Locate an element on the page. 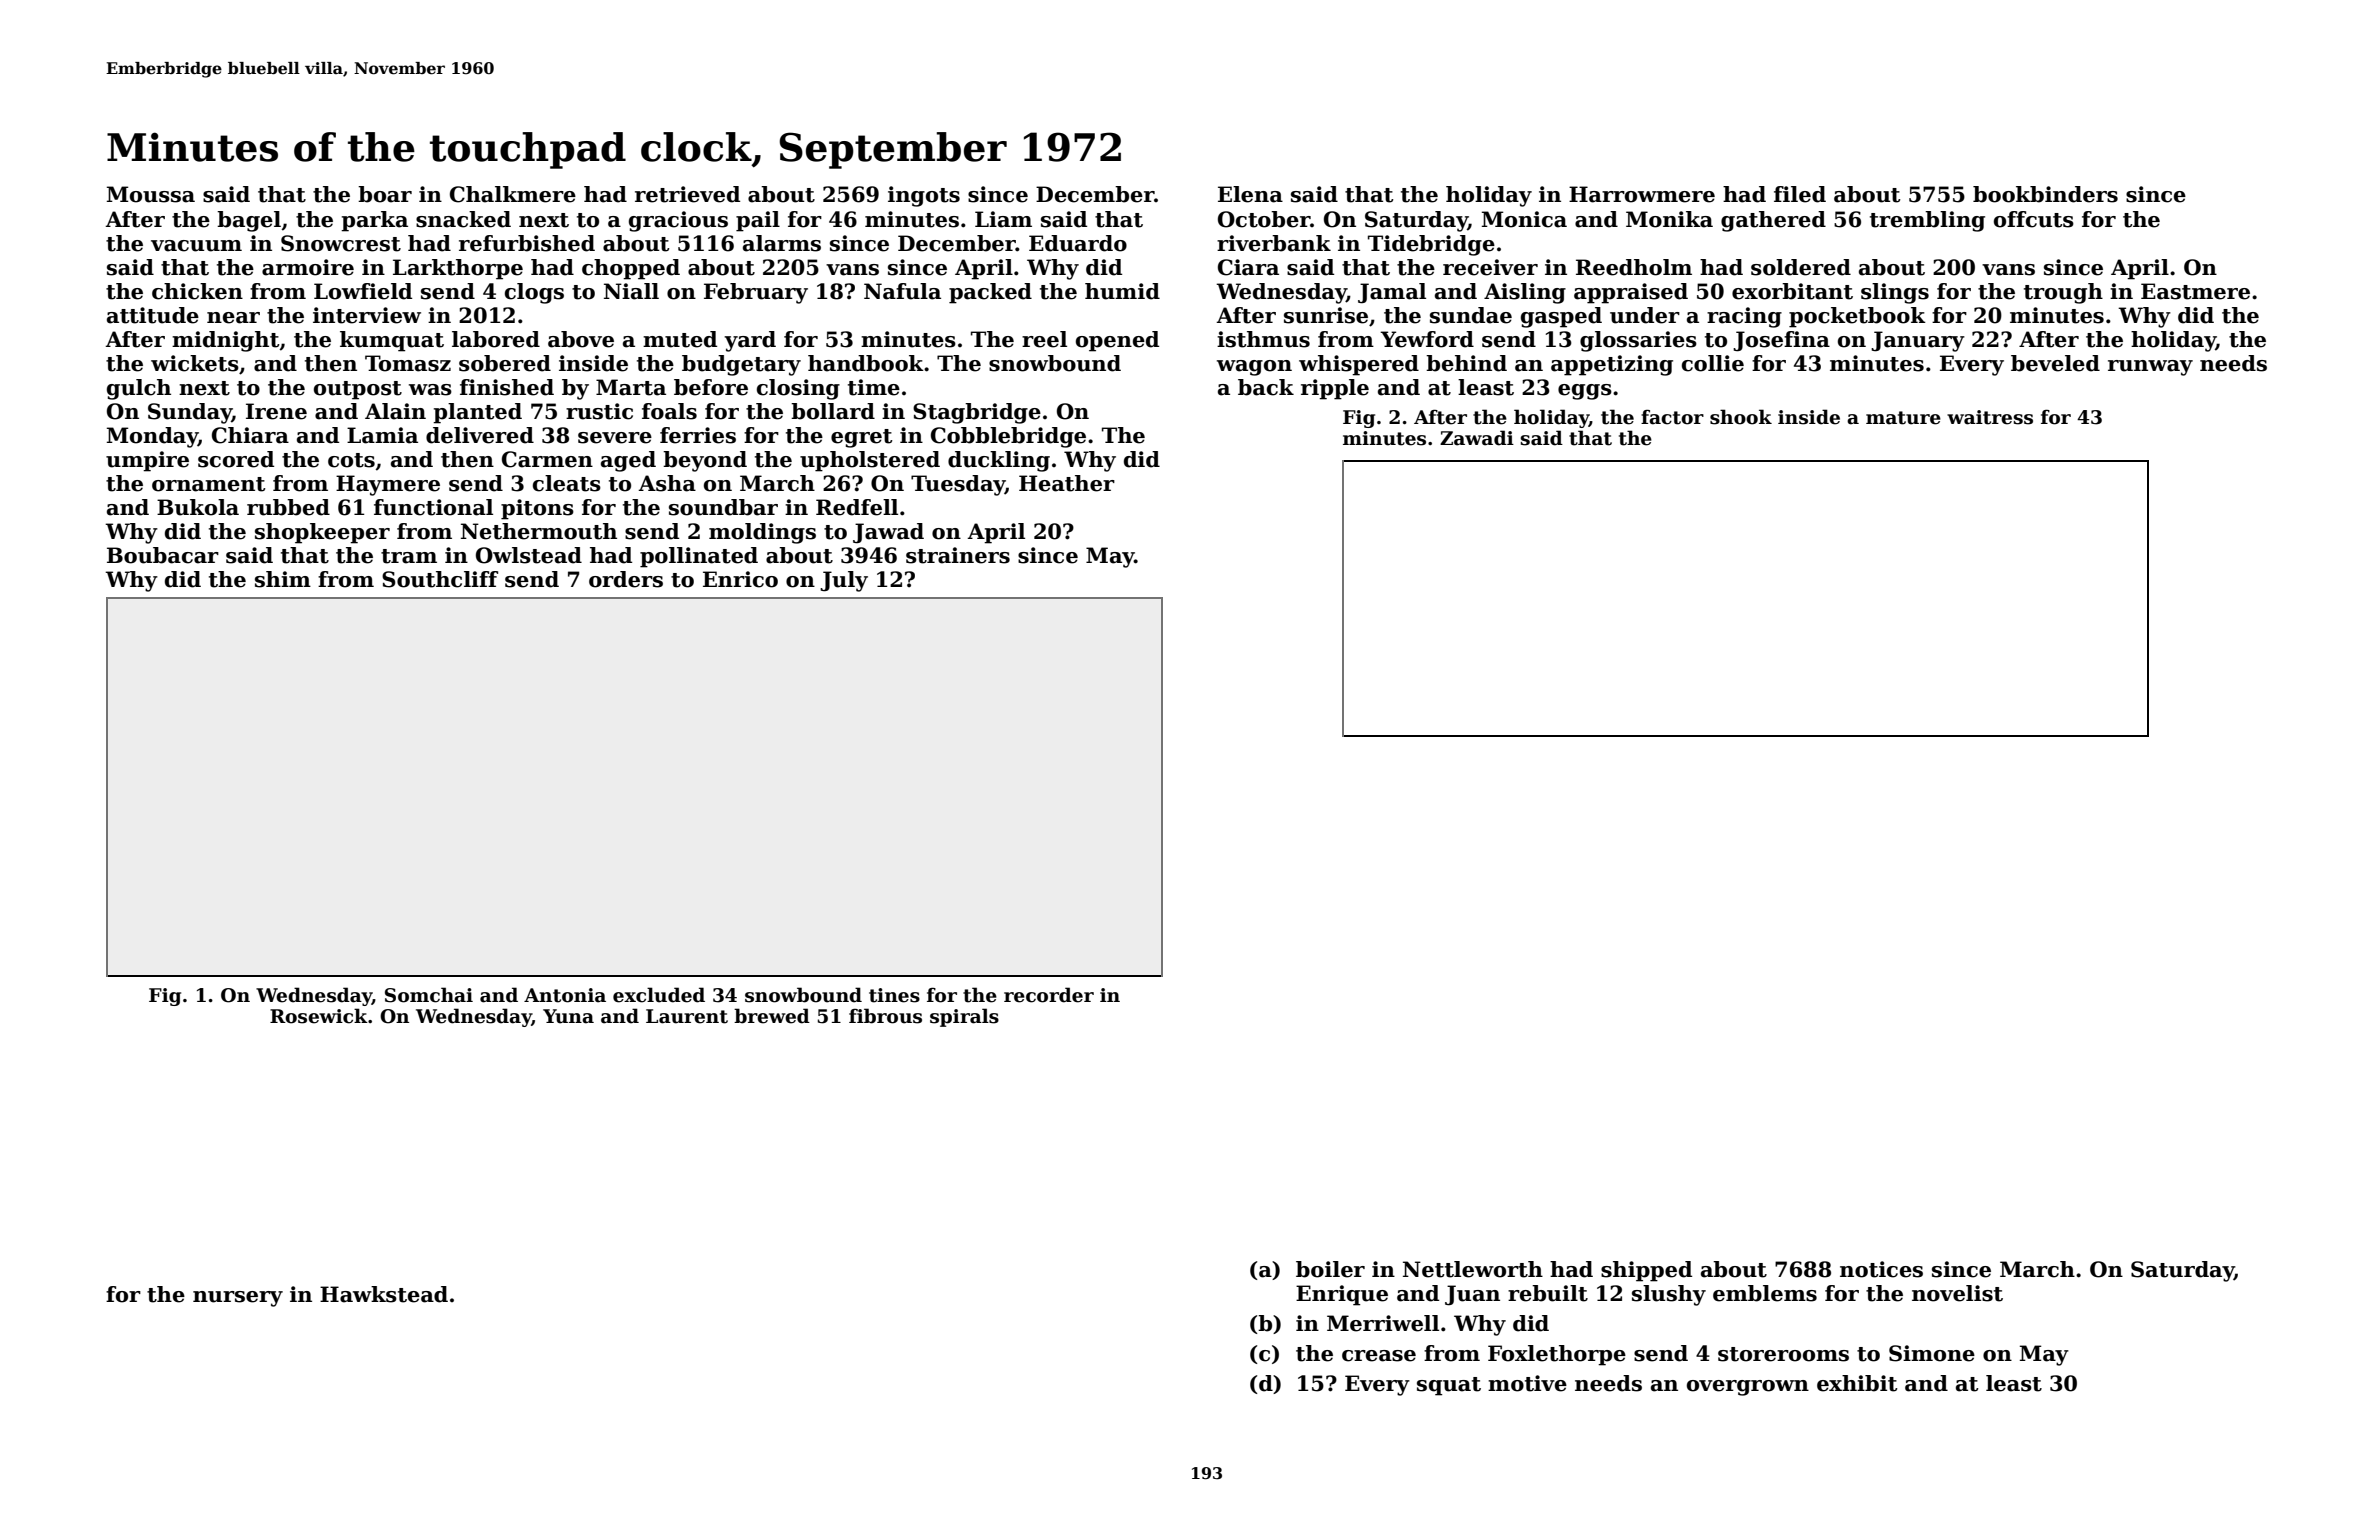 This document has width=2380, height=1540. Elena is located at coordinates (1250, 194).
